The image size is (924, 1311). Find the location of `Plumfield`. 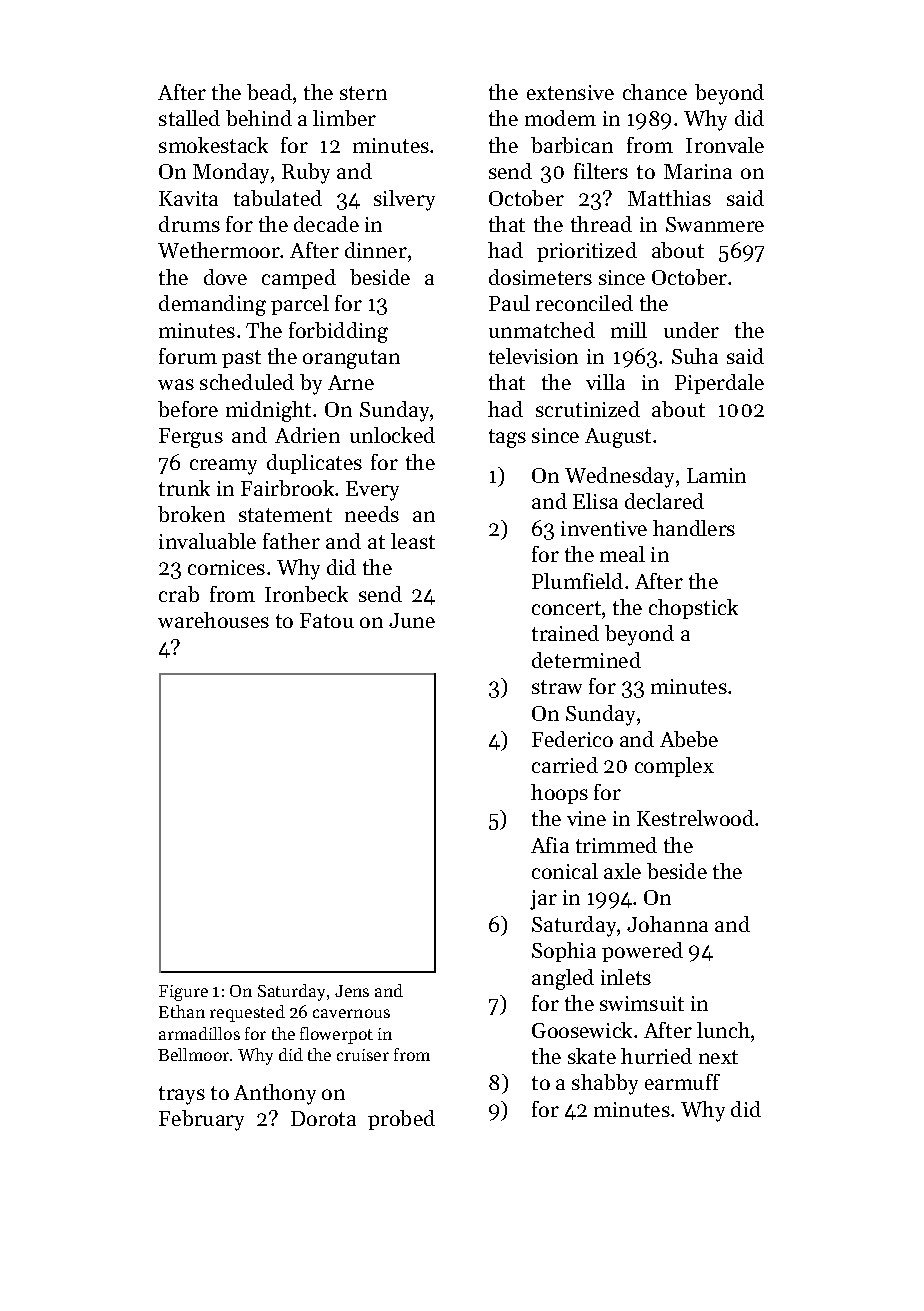

Plumfield is located at coordinates (577, 581).
